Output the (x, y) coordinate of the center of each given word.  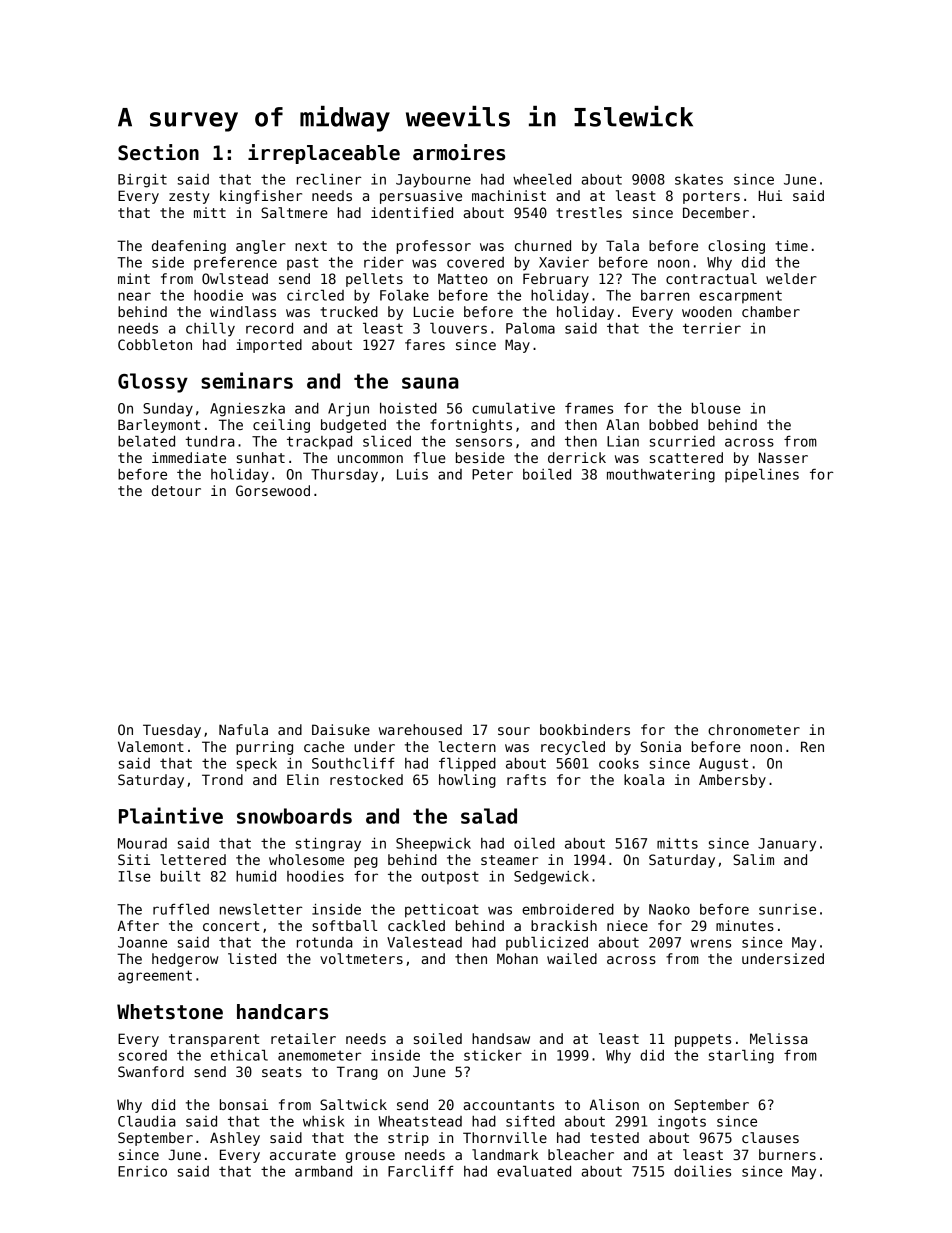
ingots (682, 1123)
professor (434, 247)
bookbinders (585, 729)
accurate (303, 1155)
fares (425, 344)
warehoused (420, 729)
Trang (357, 1073)
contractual (711, 278)
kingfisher (261, 197)
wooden (707, 311)
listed (252, 958)
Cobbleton (155, 344)
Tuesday (172, 731)
